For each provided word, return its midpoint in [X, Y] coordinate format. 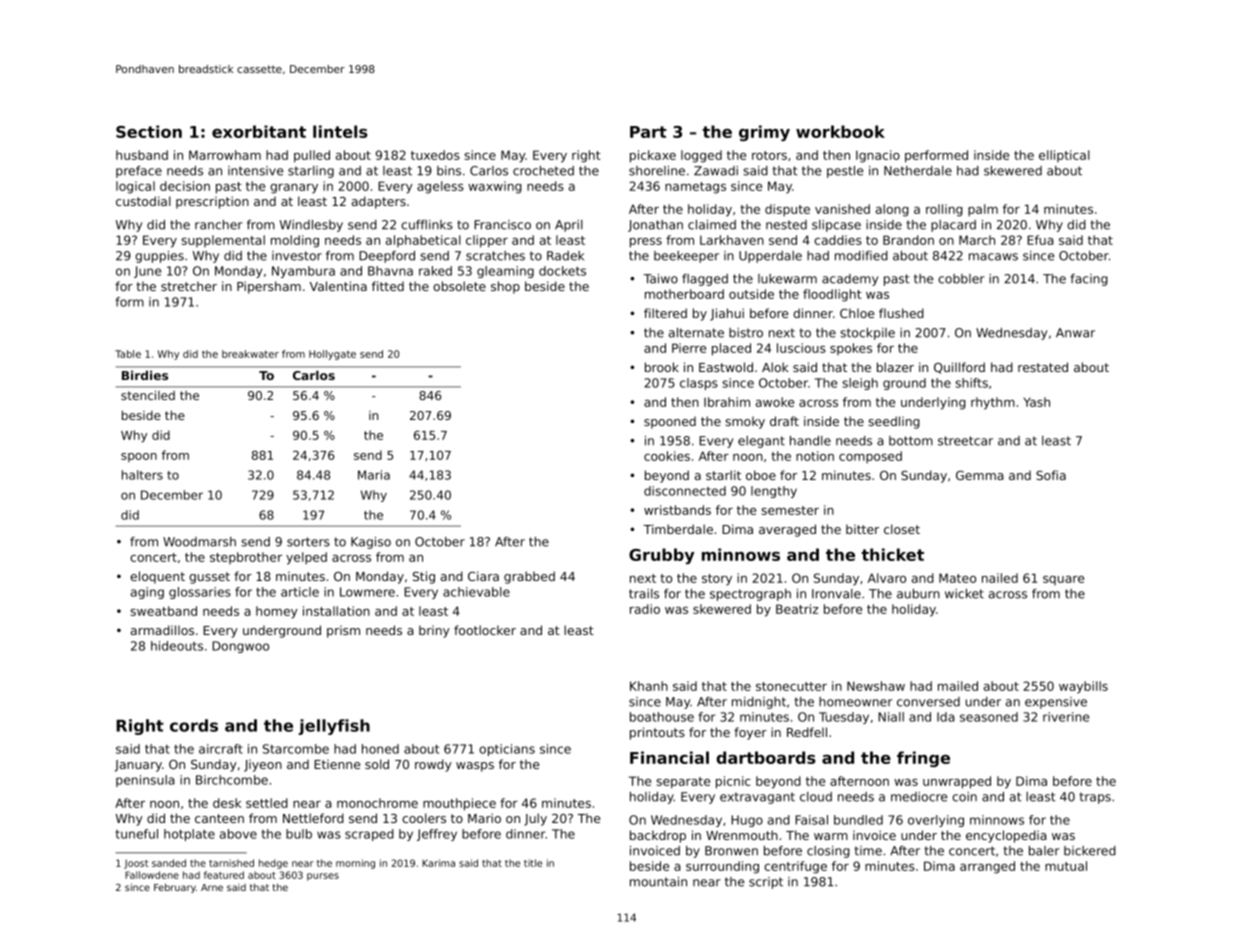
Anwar [1075, 333]
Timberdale [678, 529]
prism [343, 631]
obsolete [459, 286]
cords [194, 725]
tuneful [137, 834]
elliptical [1064, 156]
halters [142, 475]
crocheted [543, 171]
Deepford [387, 257]
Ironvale [836, 594]
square [1063, 580]
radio [645, 609]
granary [294, 189]
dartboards [766, 757]
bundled [858, 820]
